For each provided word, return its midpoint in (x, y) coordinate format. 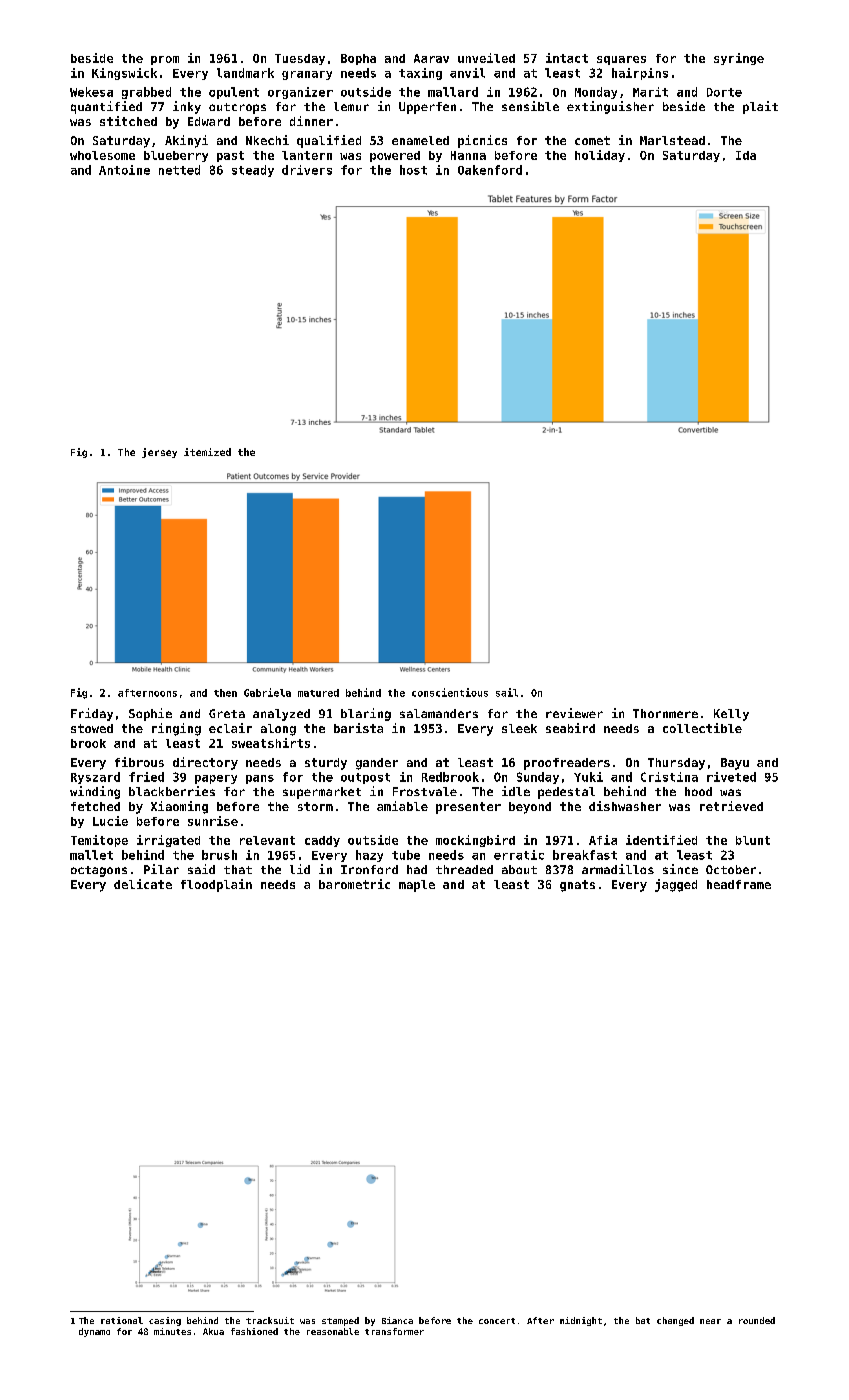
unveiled (486, 58)
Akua (213, 1331)
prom (165, 60)
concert (497, 1321)
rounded (757, 1320)
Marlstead (672, 140)
